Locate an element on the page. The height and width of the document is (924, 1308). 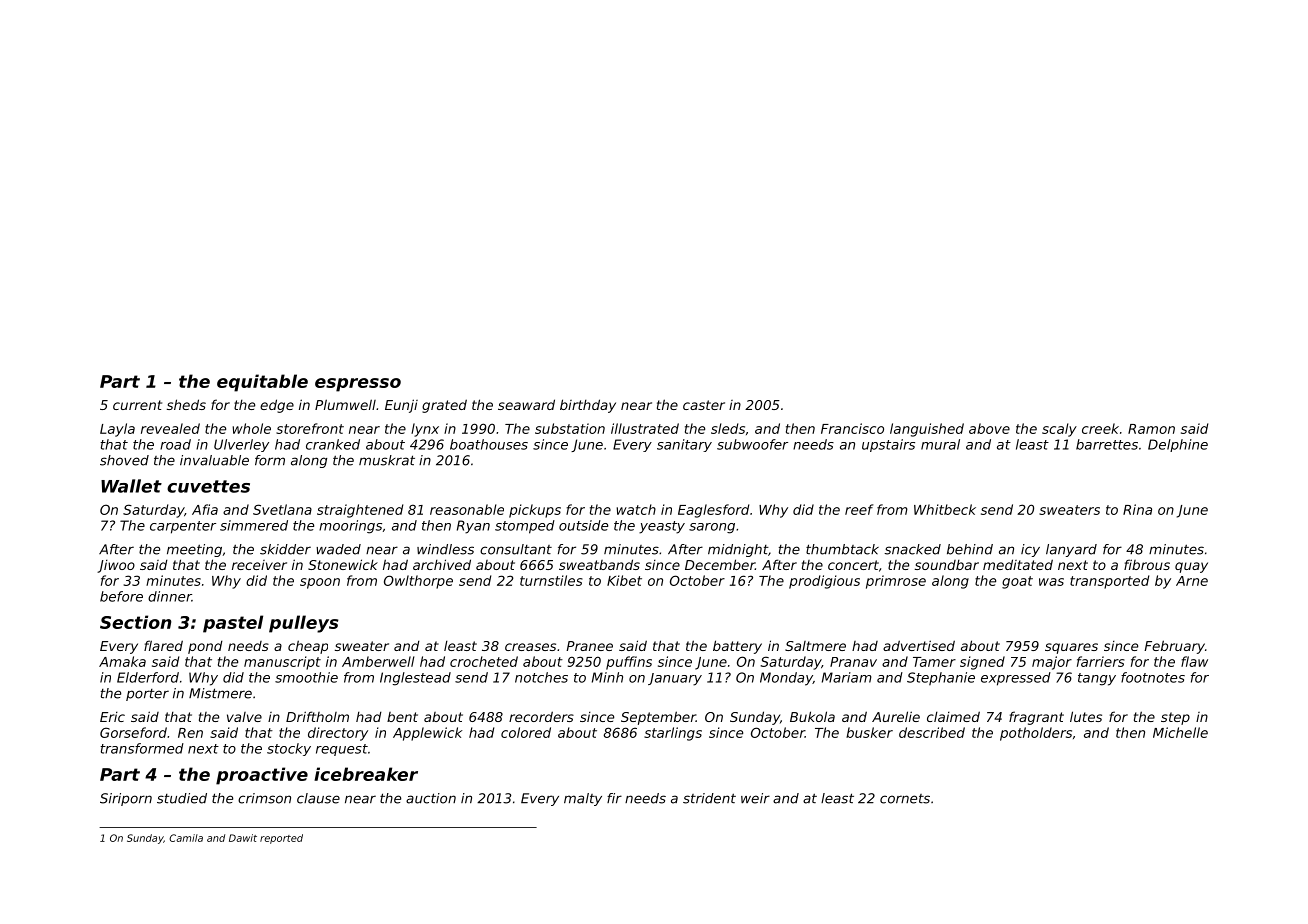
stocky is located at coordinates (289, 749).
